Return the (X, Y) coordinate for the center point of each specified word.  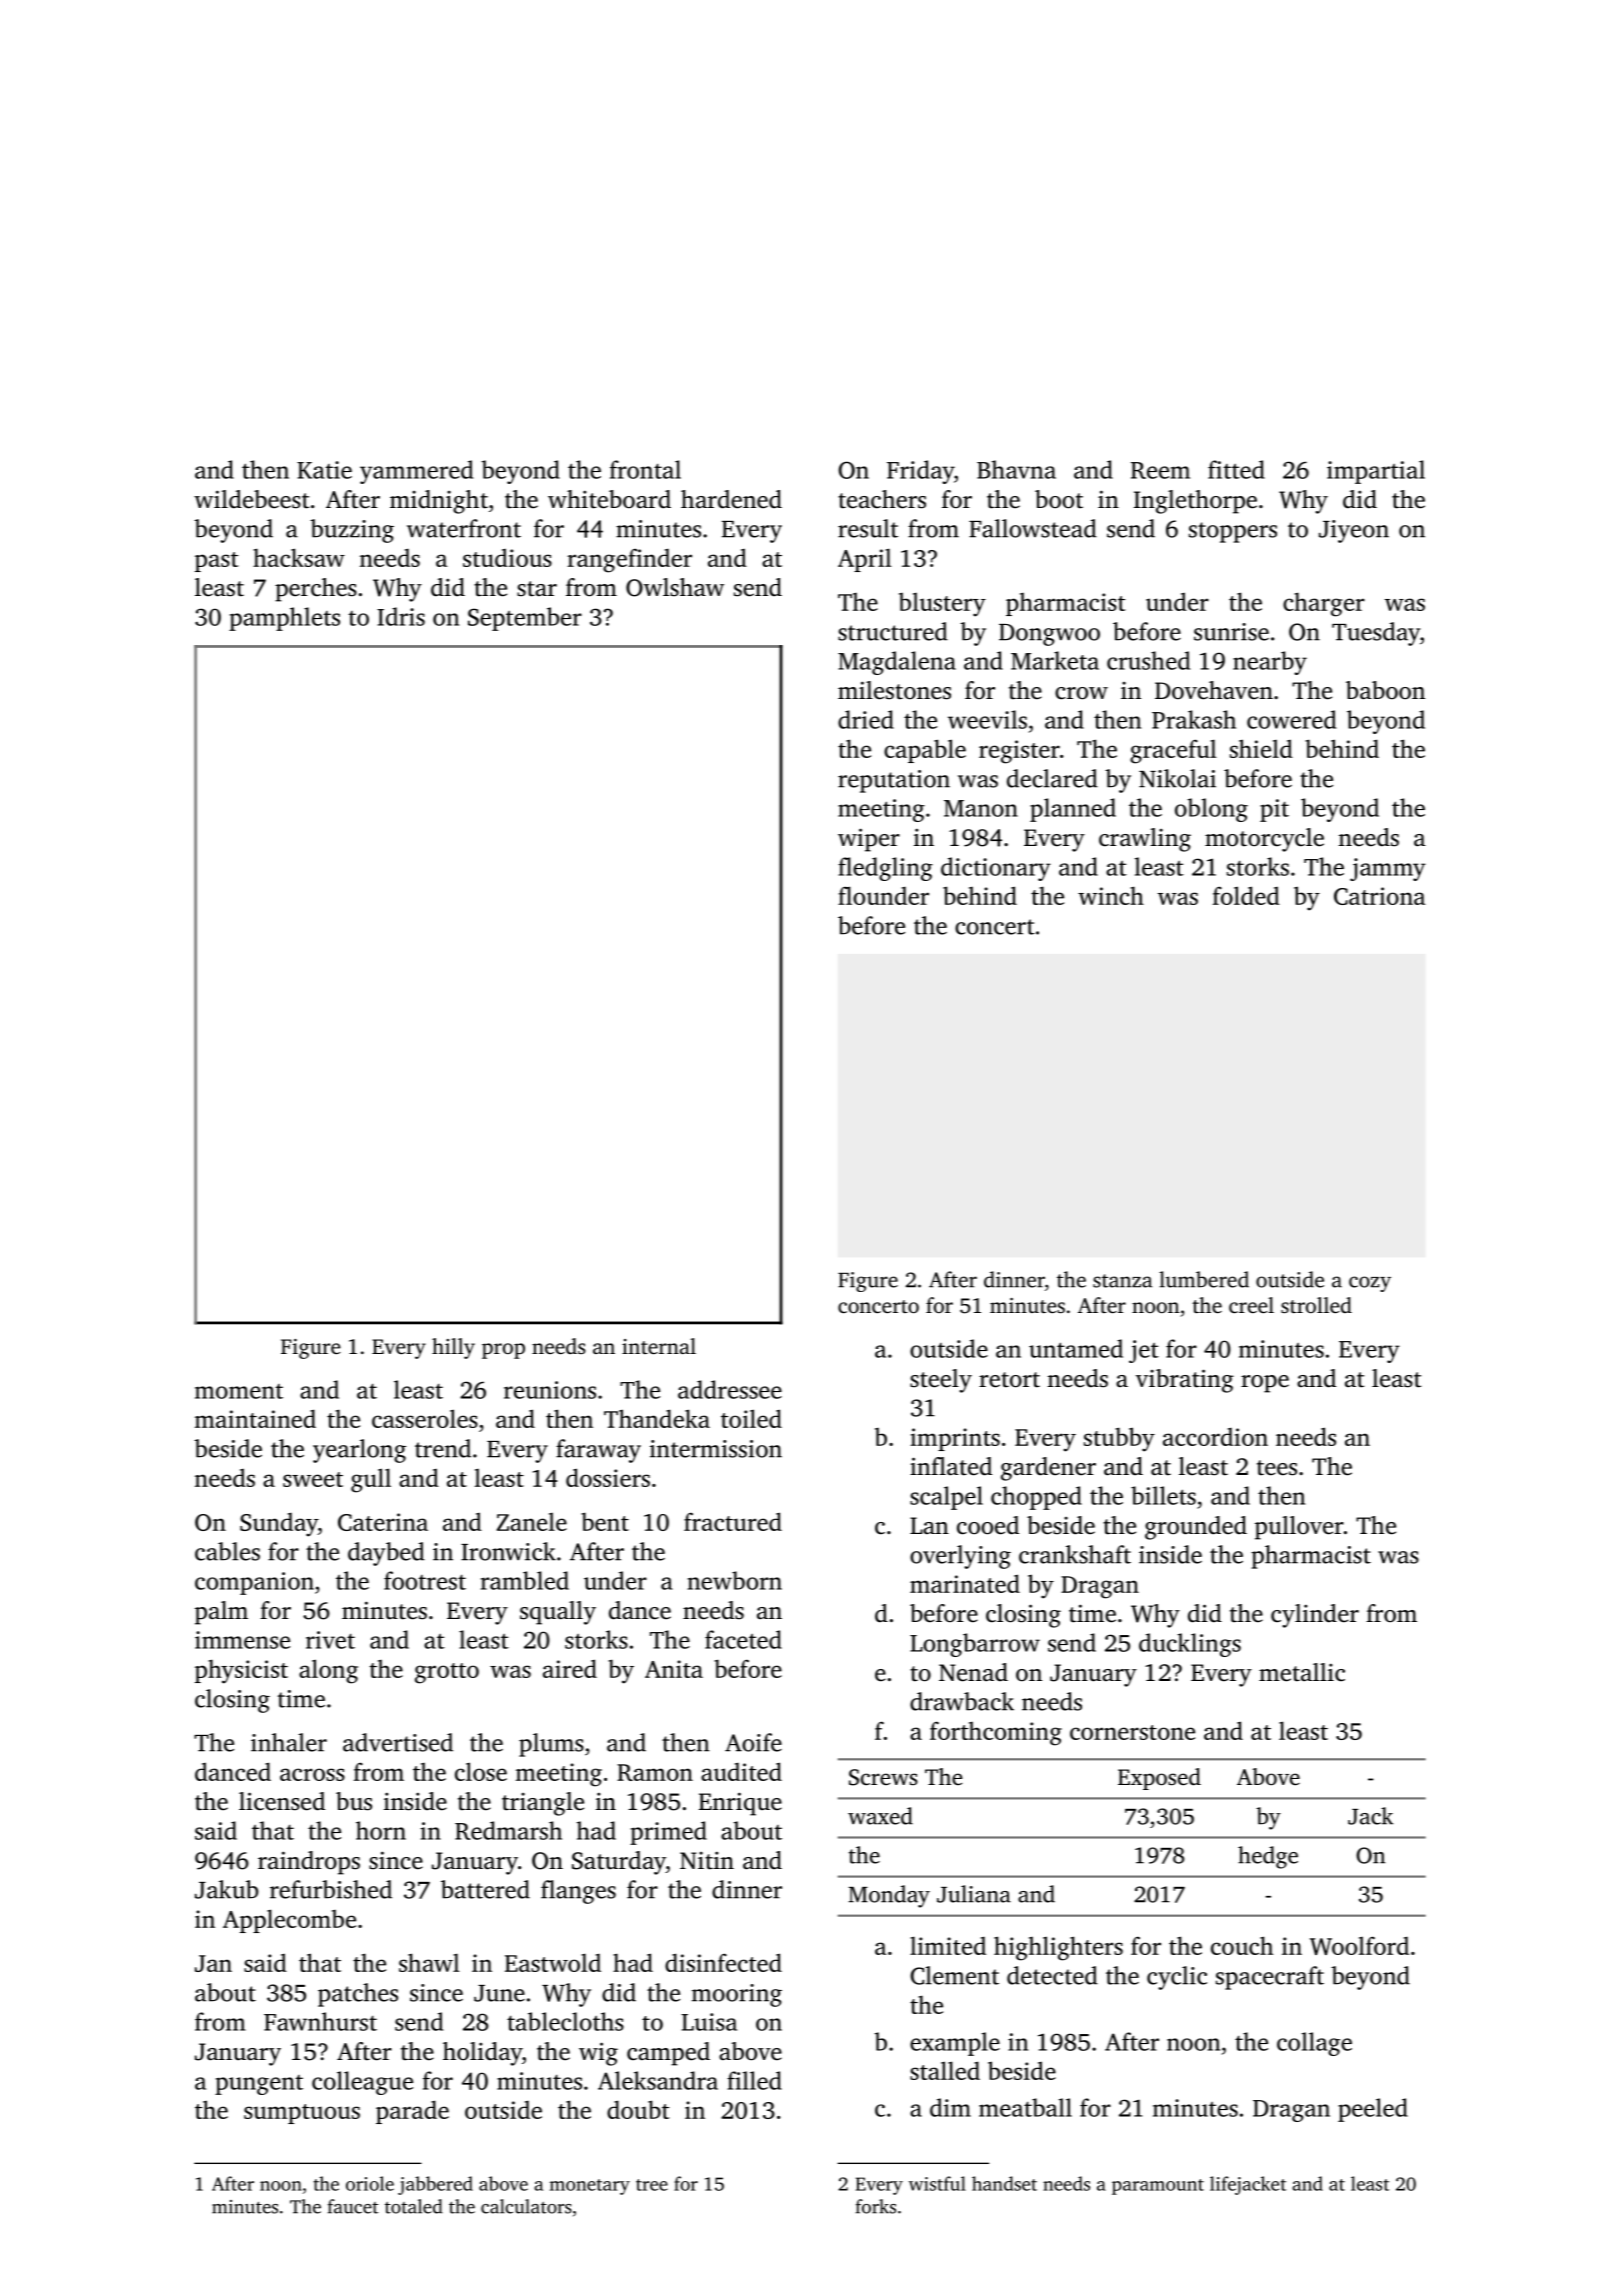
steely (941, 1381)
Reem (1160, 470)
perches (316, 590)
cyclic (1177, 1978)
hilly (453, 1348)
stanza (1122, 1281)
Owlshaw (675, 587)
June (499, 1993)
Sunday (279, 1525)
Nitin (707, 1860)
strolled (1316, 1305)
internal (659, 1346)
